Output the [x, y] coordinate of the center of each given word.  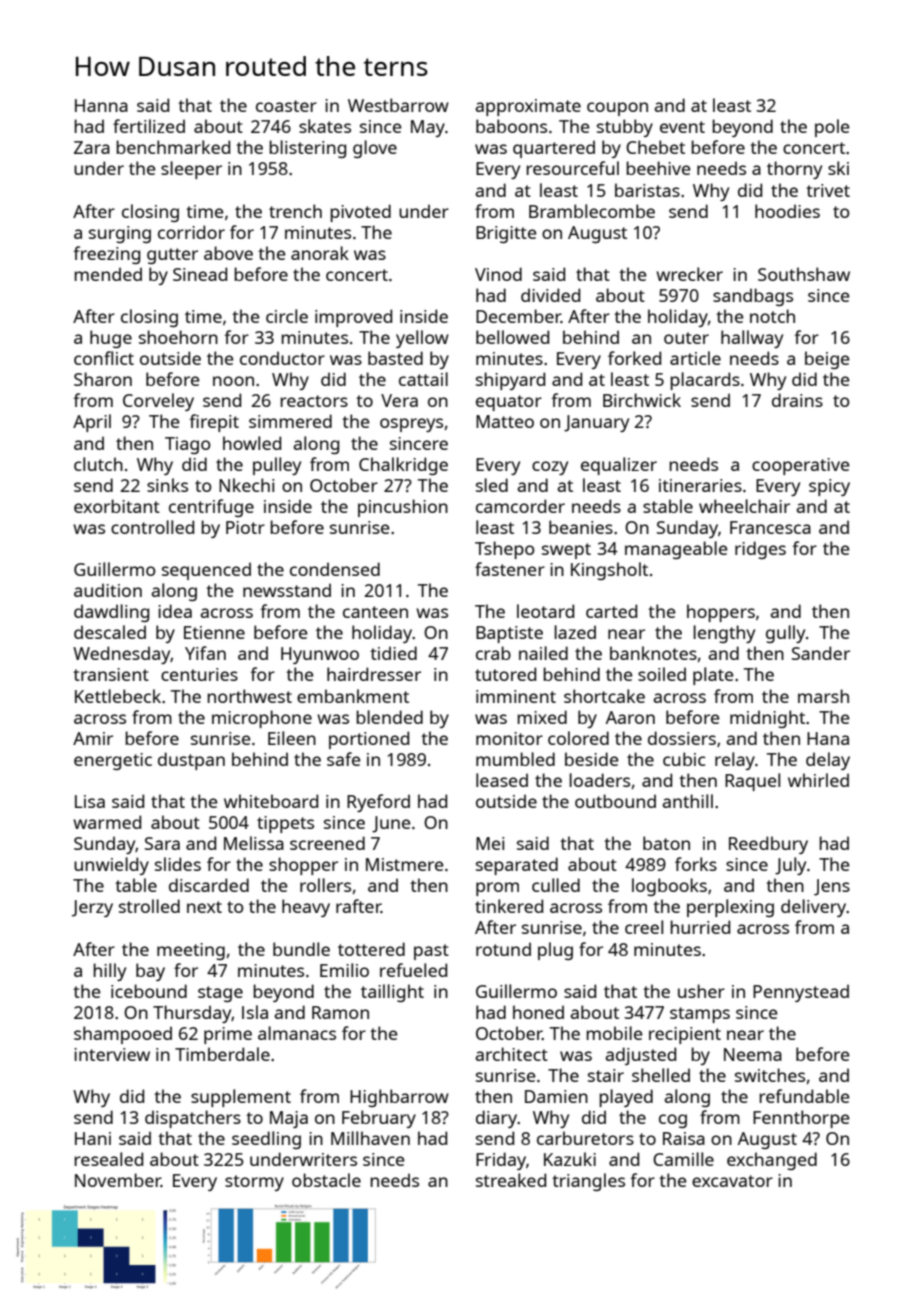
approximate [528, 107]
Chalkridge [403, 466]
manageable [676, 550]
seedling [266, 1140]
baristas [647, 190]
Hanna [101, 105]
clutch [98, 464]
